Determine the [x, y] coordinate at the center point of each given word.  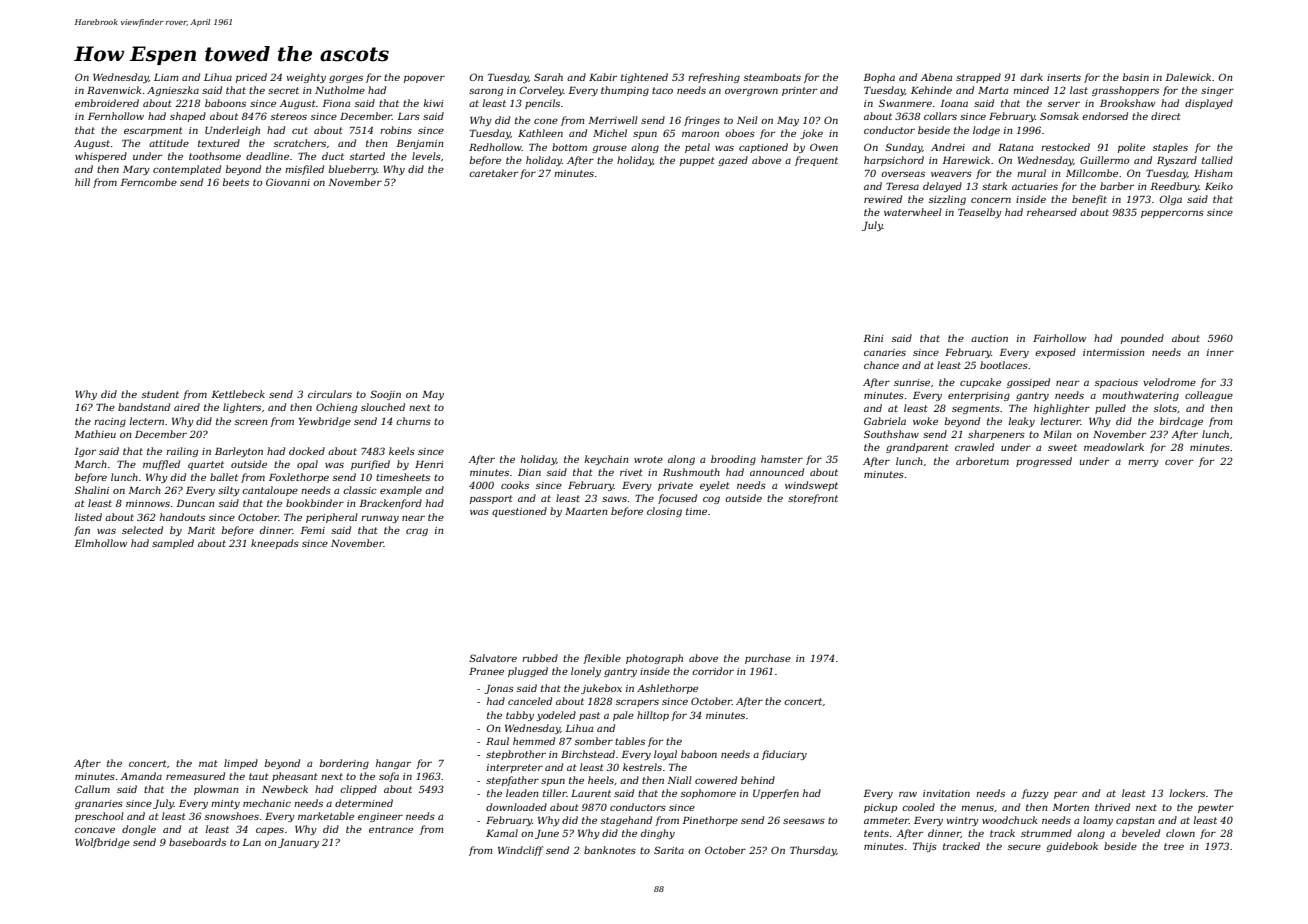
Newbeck [285, 789]
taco [662, 90]
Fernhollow [116, 116]
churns [413, 421]
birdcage [1181, 422]
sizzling [947, 200]
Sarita [669, 850]
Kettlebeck [238, 394]
